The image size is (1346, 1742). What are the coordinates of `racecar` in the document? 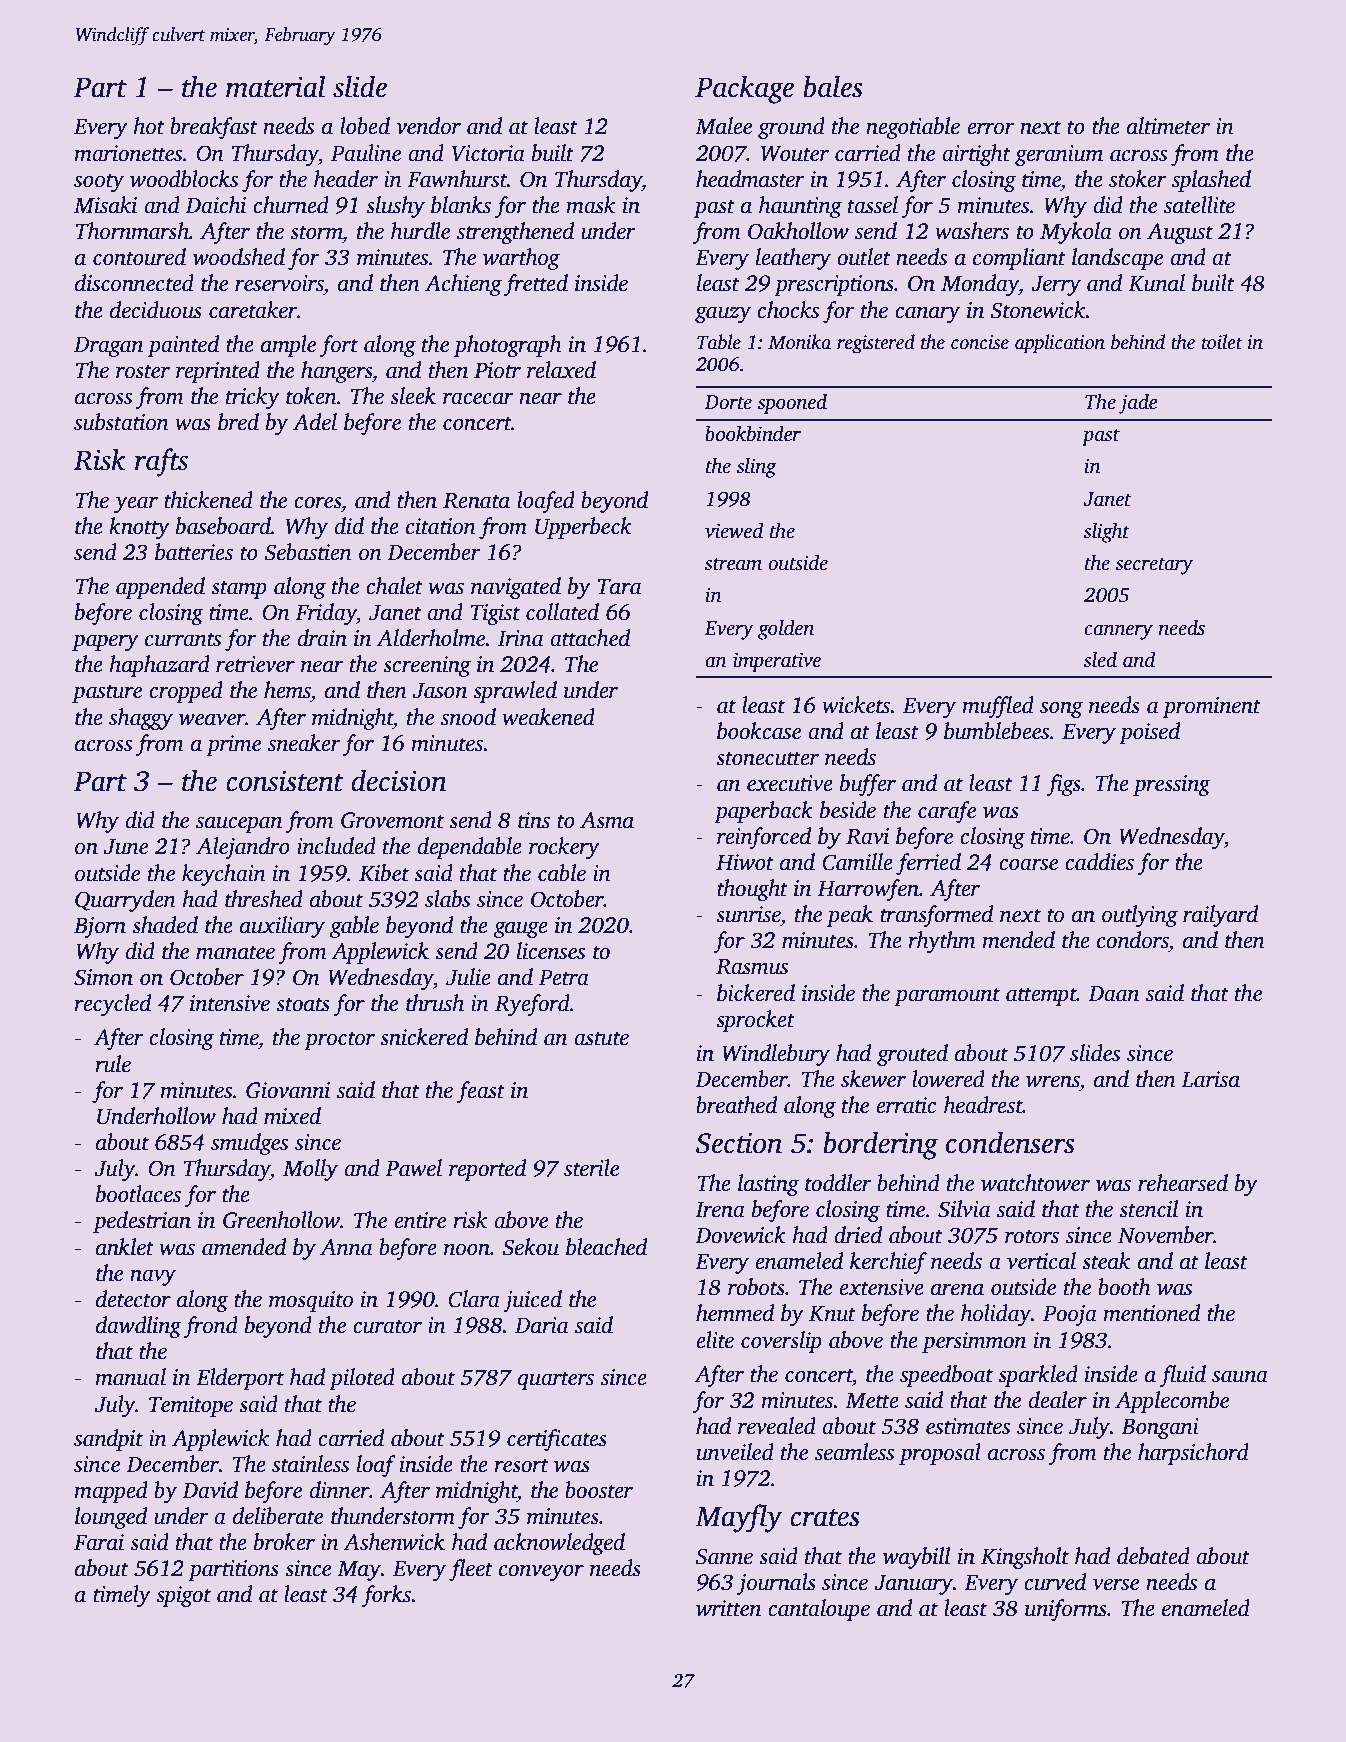 It's located at (478, 398).
